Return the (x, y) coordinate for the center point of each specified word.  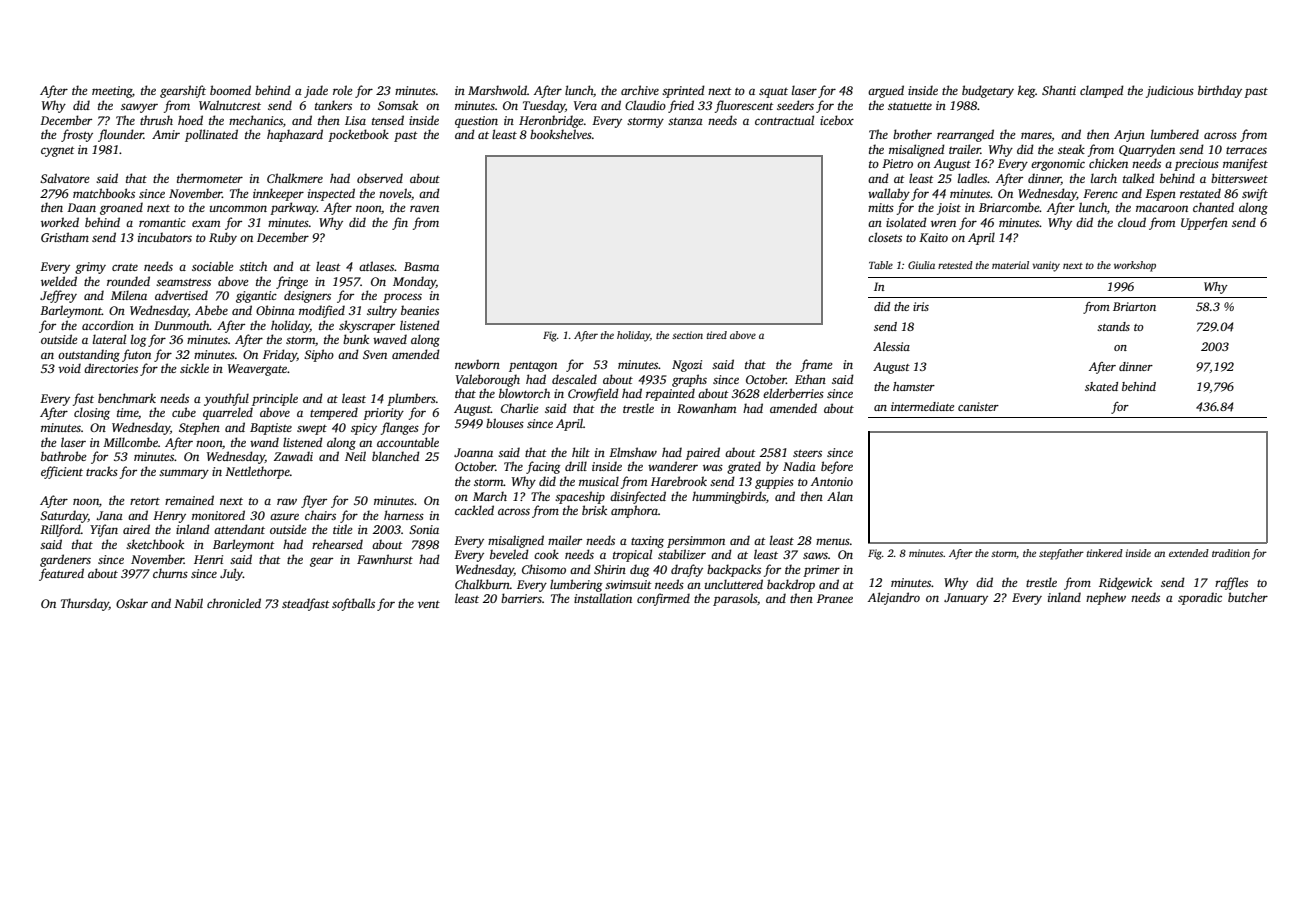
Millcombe (130, 442)
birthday (1220, 91)
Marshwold (497, 90)
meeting (112, 92)
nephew (1106, 598)
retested (955, 265)
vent (429, 604)
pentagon (533, 367)
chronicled (234, 603)
